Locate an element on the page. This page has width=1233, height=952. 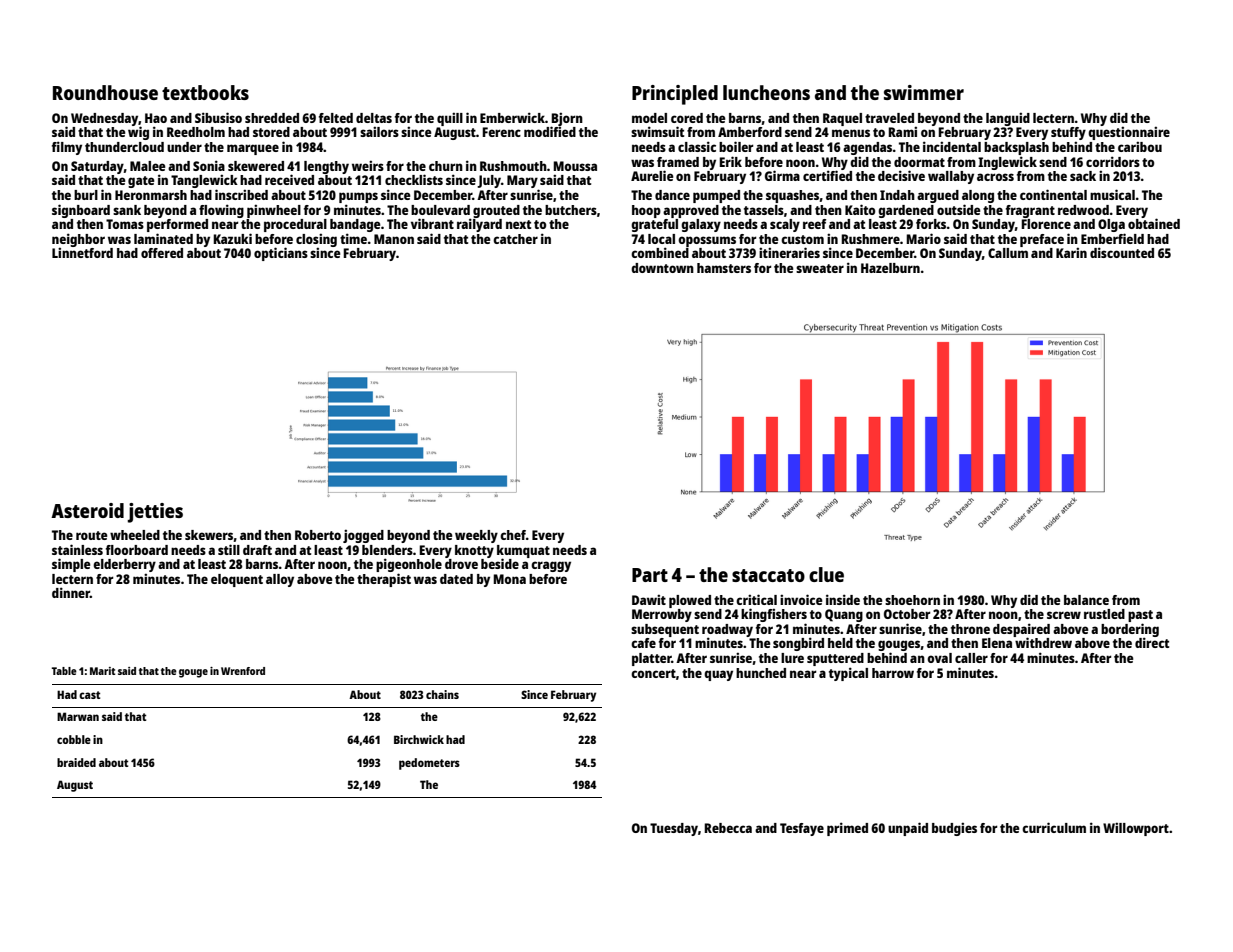
Sibusiso is located at coordinates (218, 117).
